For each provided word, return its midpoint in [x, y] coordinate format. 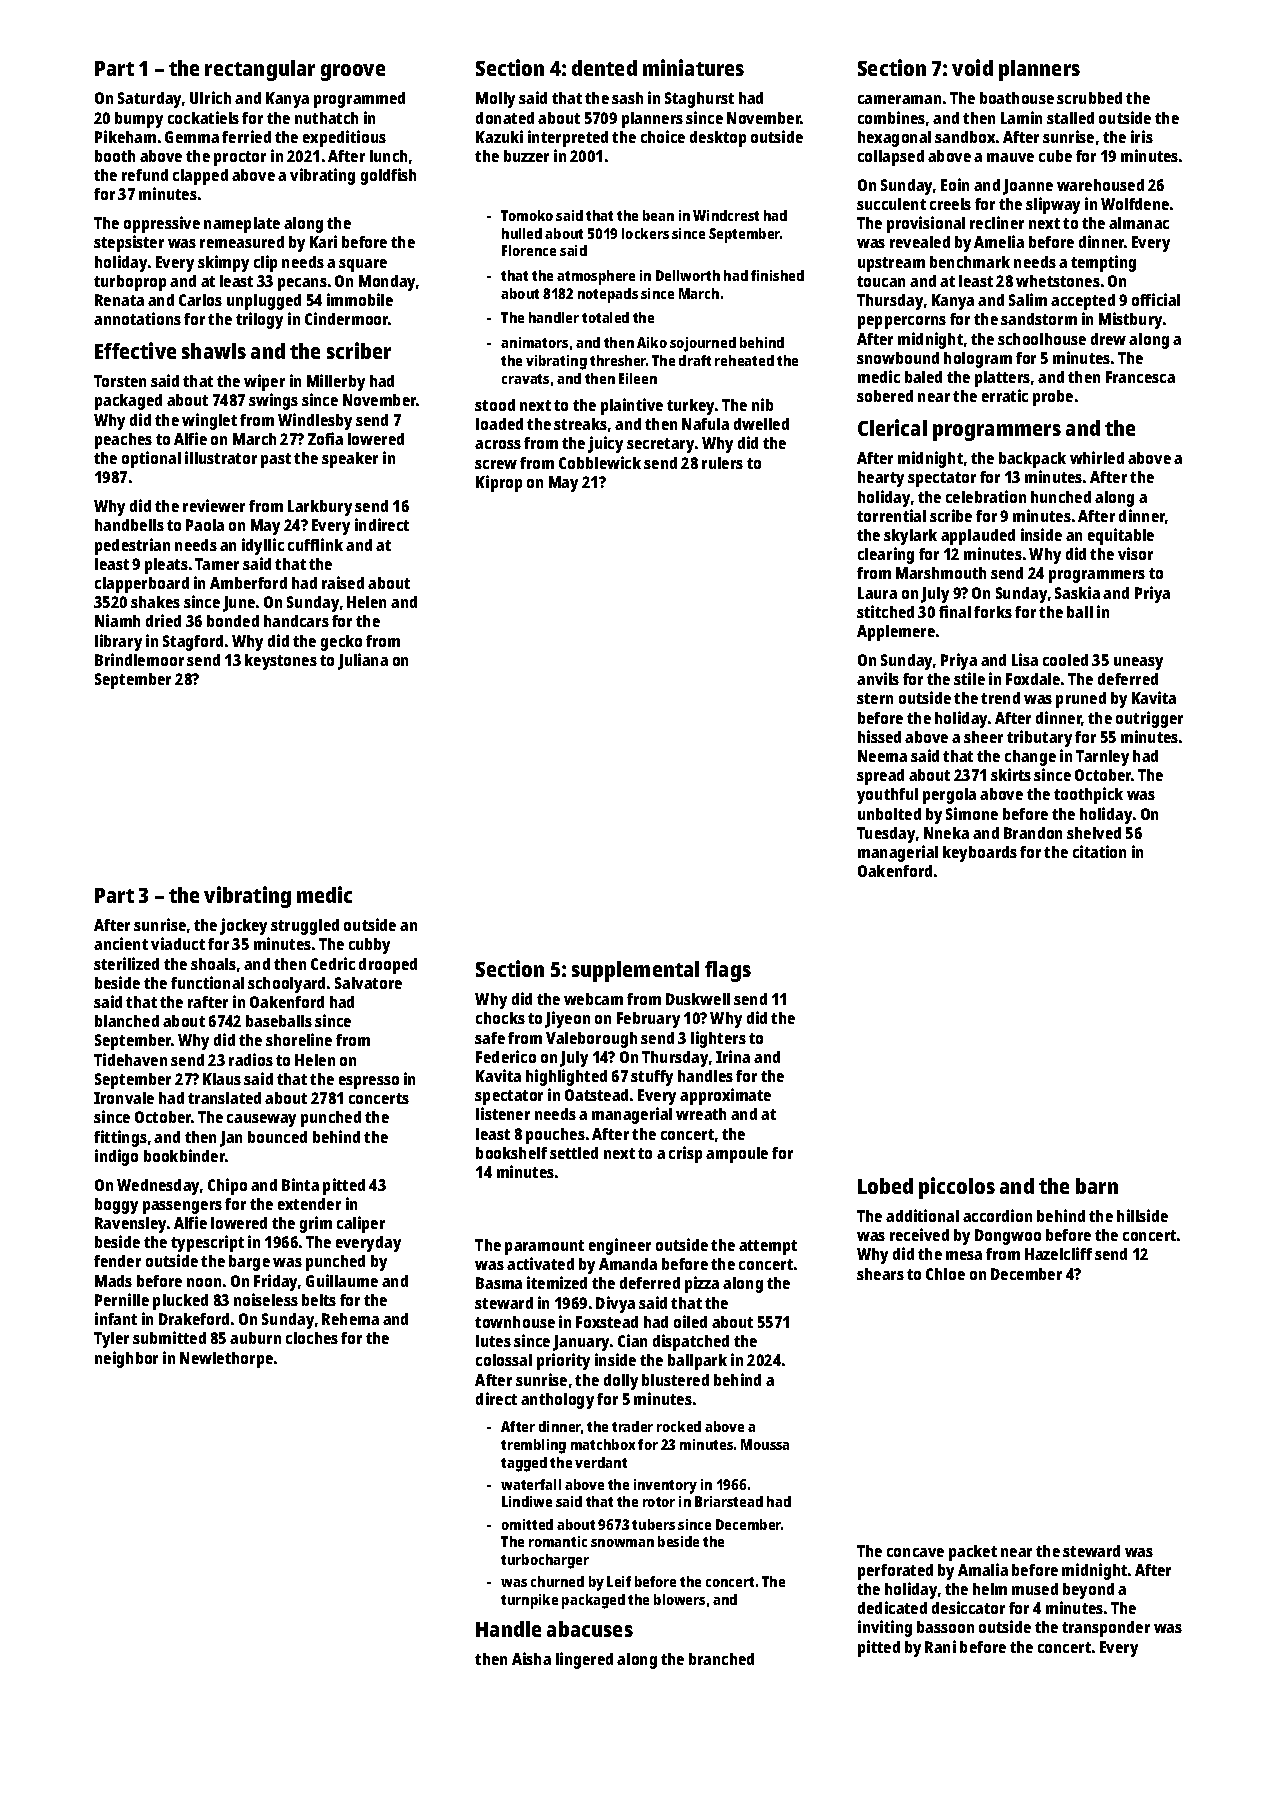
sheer [983, 737]
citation [1099, 851]
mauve [1010, 157]
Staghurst [699, 100]
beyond [1088, 1591]
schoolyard [286, 985]
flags [728, 971]
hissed [879, 736]
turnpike [529, 1601]
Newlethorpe [226, 1360]
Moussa [765, 1444]
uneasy [1138, 663]
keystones [281, 662]
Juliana [363, 661]
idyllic [263, 546]
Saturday [149, 100]
